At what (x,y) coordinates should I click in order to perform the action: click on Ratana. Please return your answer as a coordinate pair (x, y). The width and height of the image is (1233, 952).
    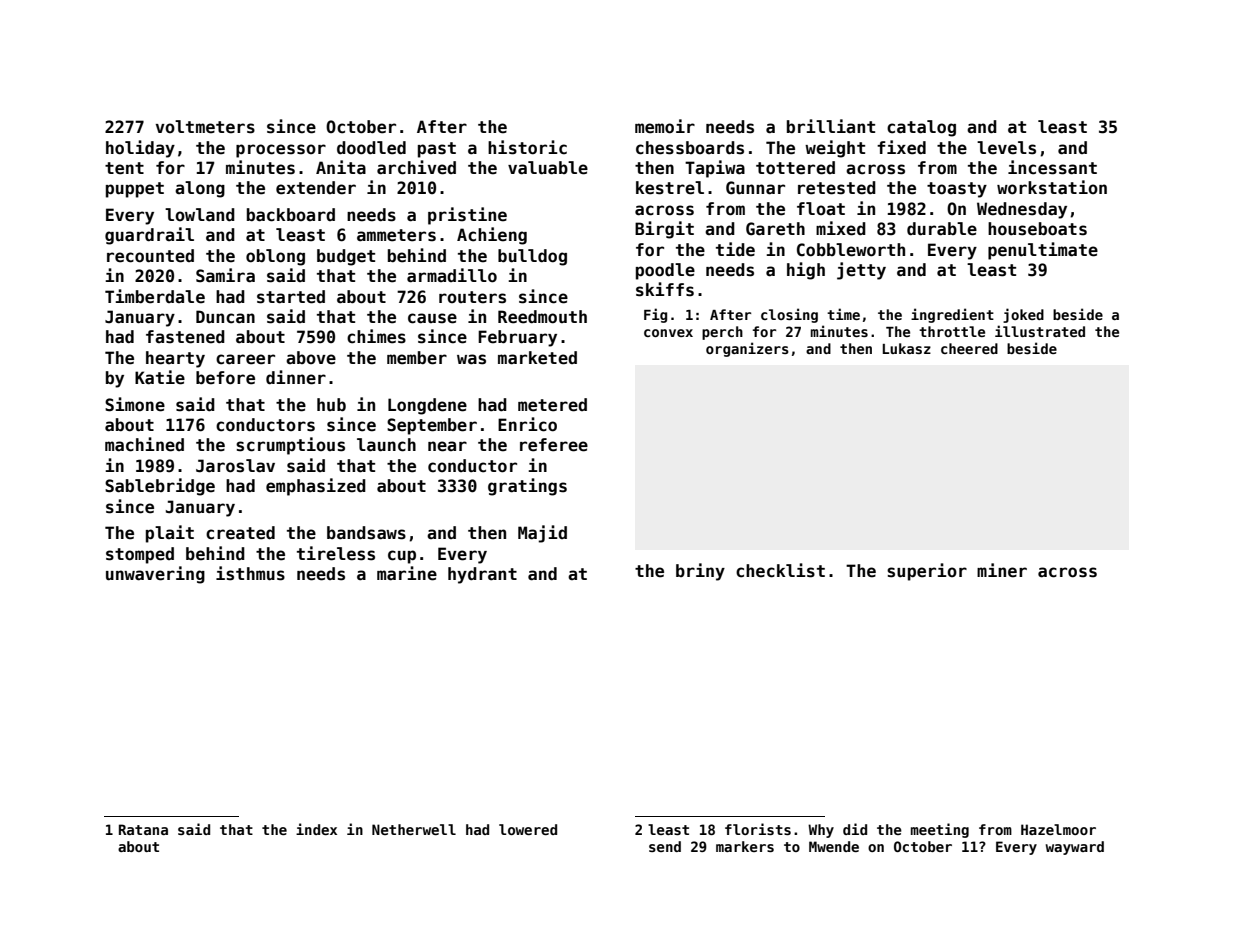
    Looking at the image, I should click on (143, 829).
